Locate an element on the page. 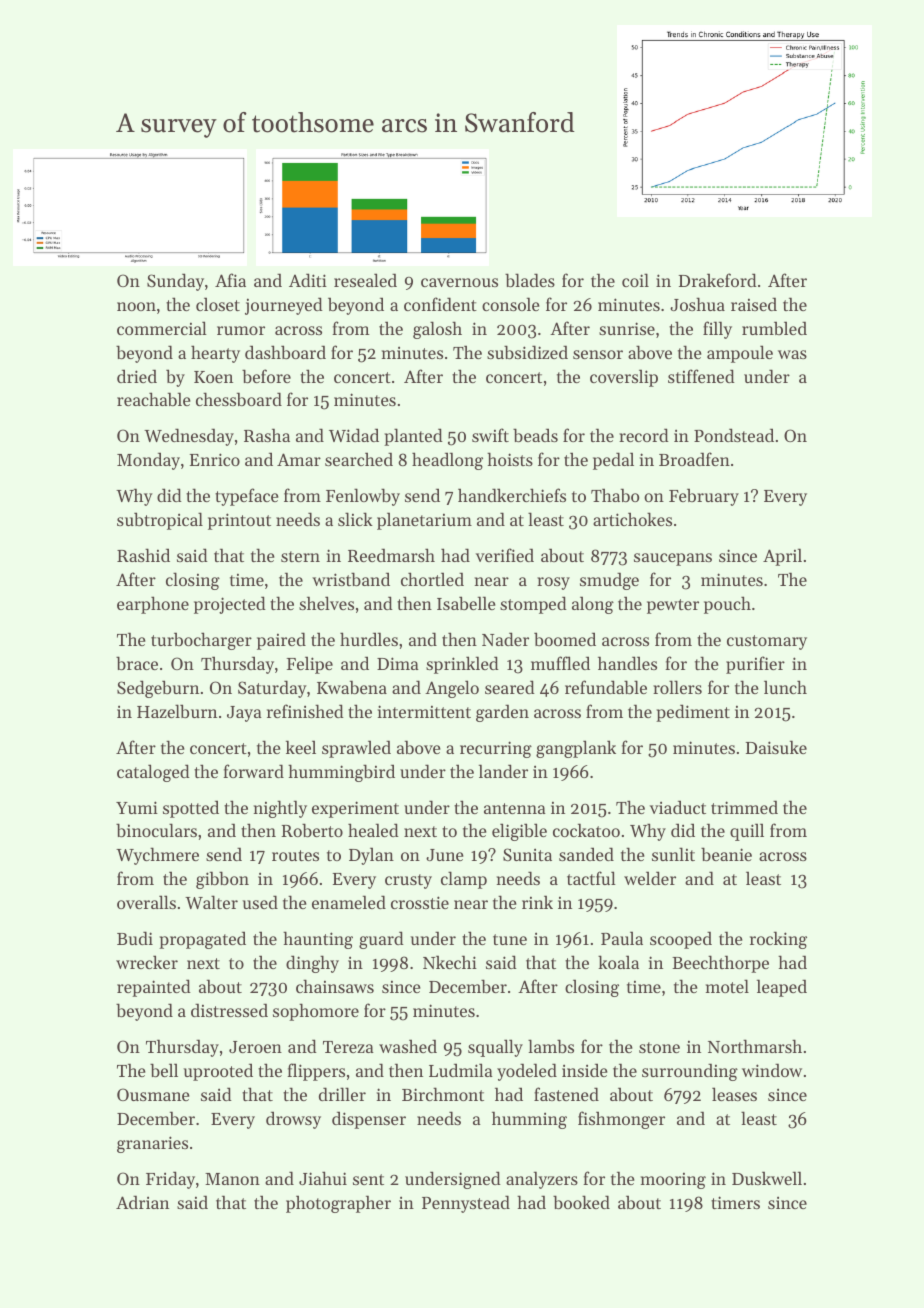  Adrian is located at coordinates (142, 1202).
